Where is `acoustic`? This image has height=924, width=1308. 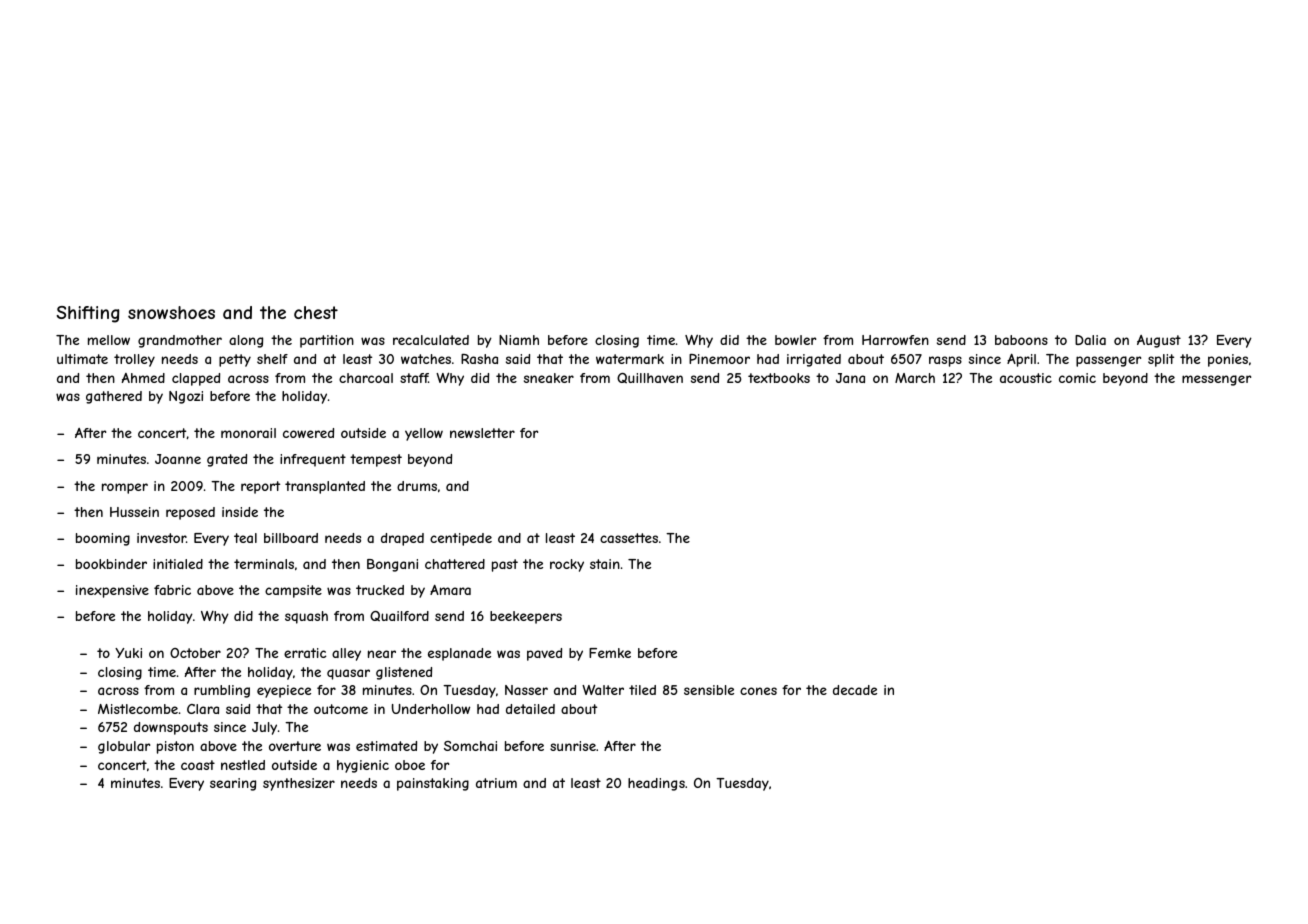
acoustic is located at coordinates (1026, 378).
